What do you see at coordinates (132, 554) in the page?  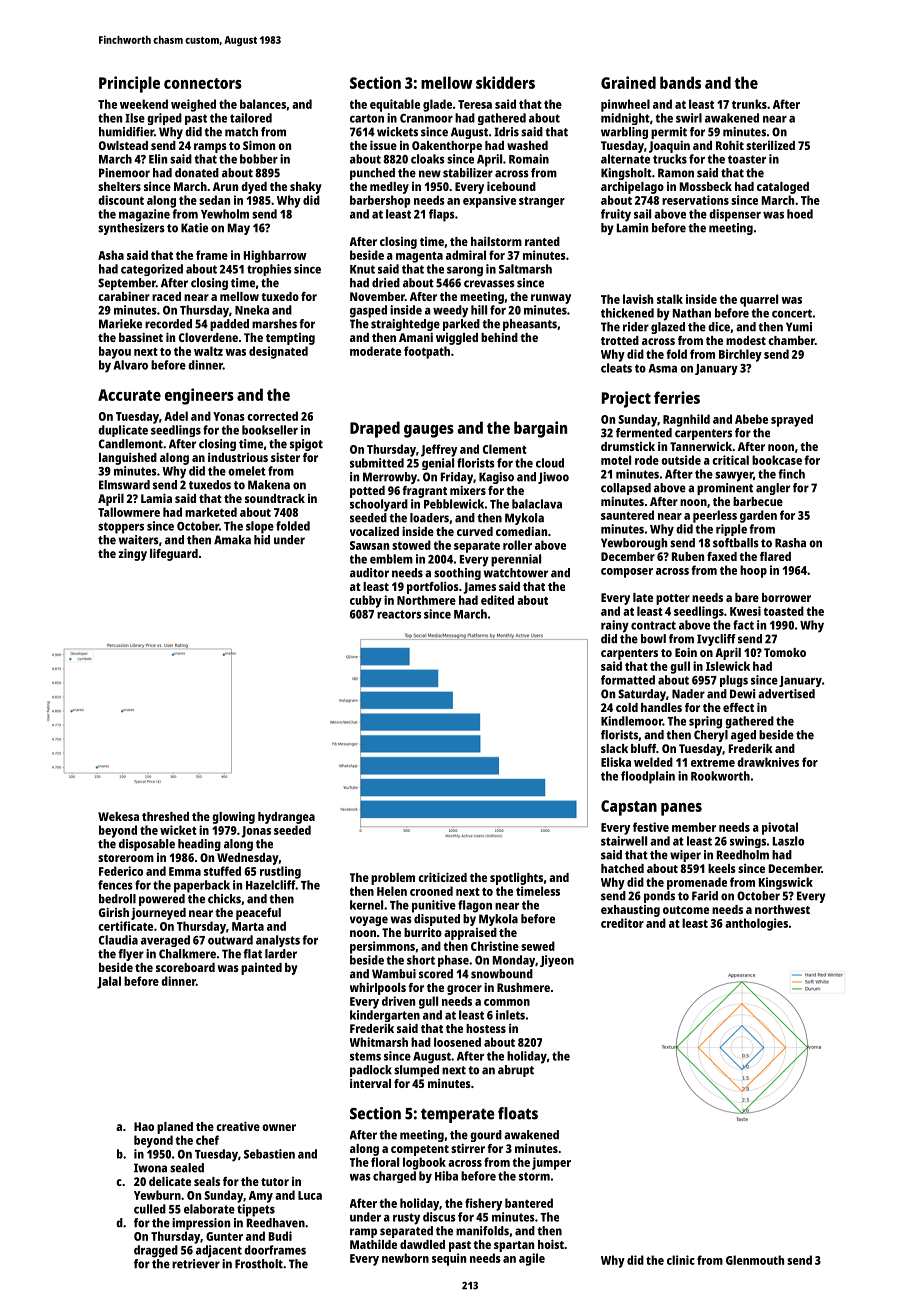 I see `zingy` at bounding box center [132, 554].
